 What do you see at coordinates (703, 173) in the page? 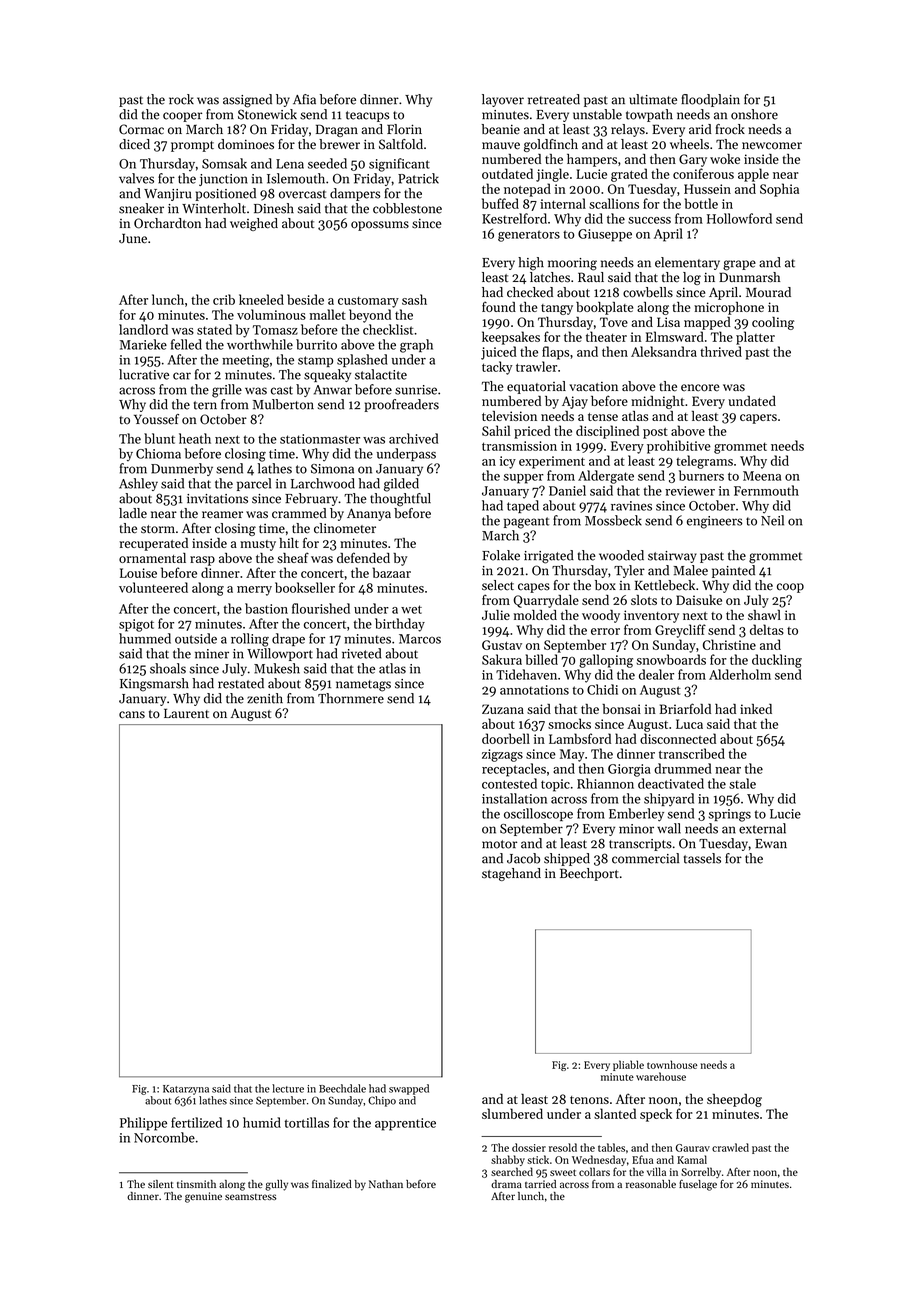
I see `coniferous` at bounding box center [703, 173].
